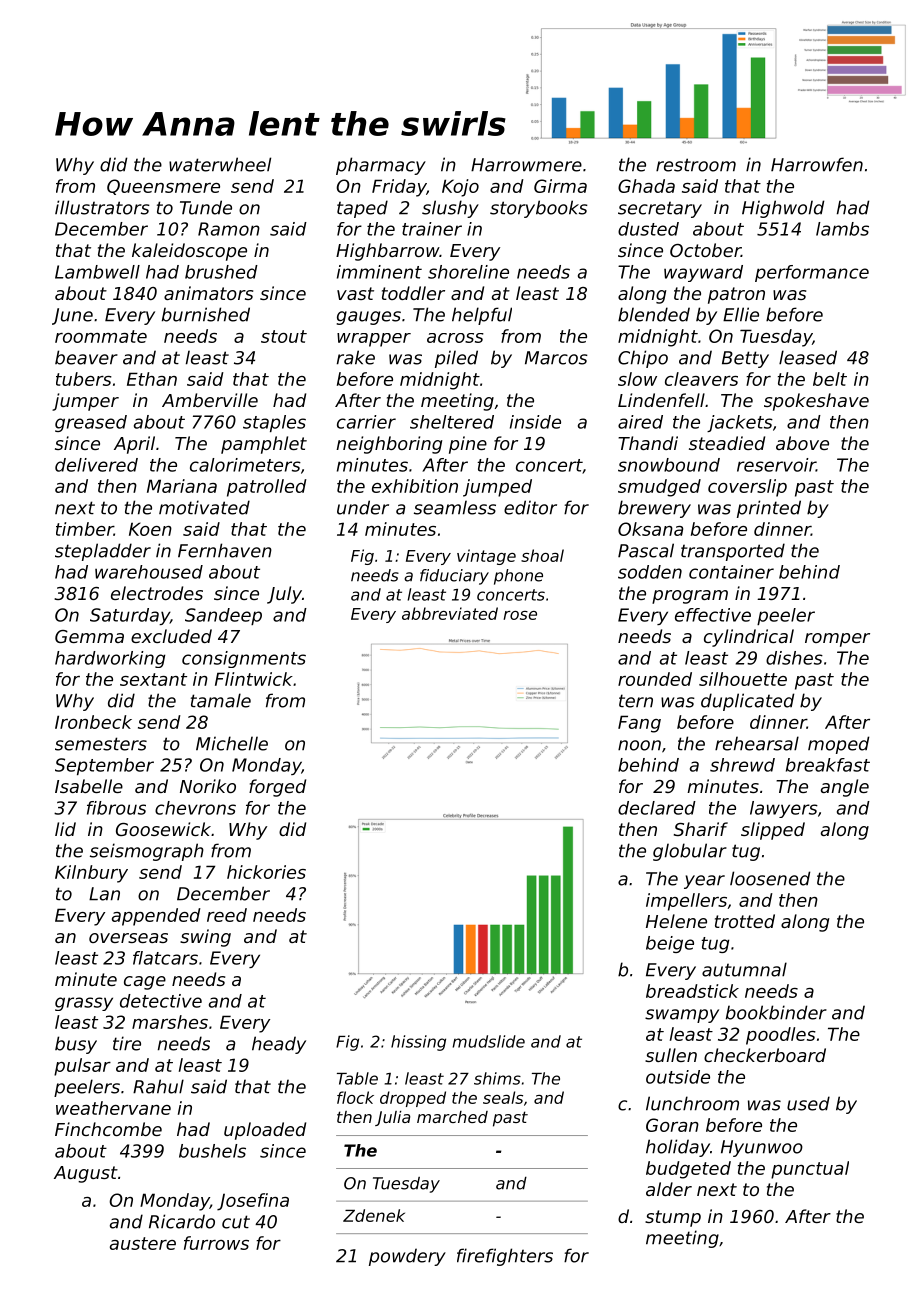 The height and width of the image is (1308, 924). What do you see at coordinates (503, 1097) in the image?
I see `seals` at bounding box center [503, 1097].
